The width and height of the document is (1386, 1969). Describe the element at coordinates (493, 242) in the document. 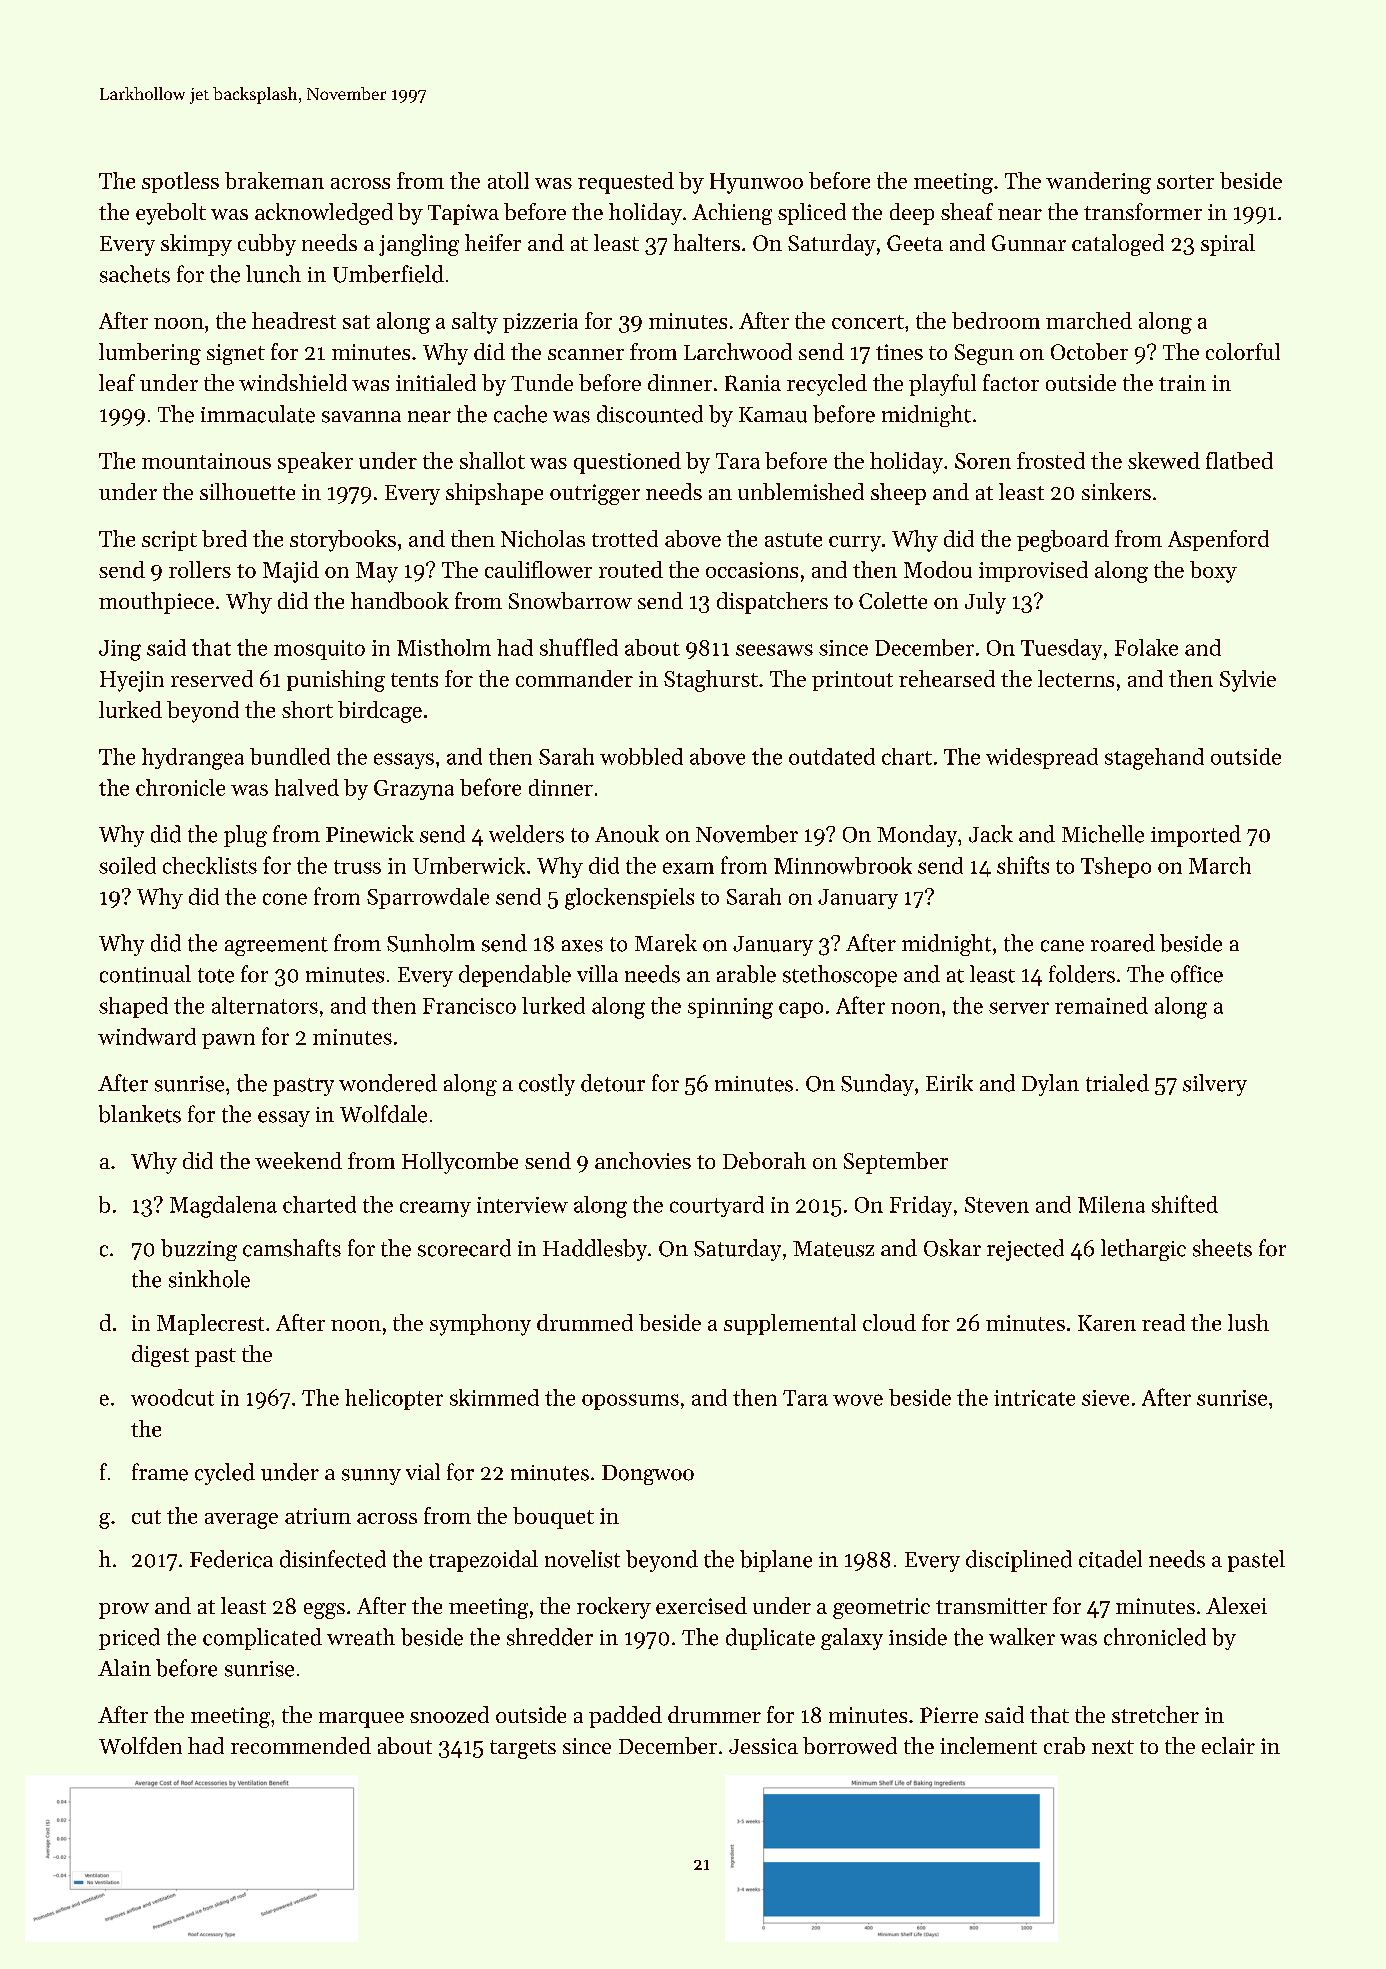

I see `heifer` at that location.
